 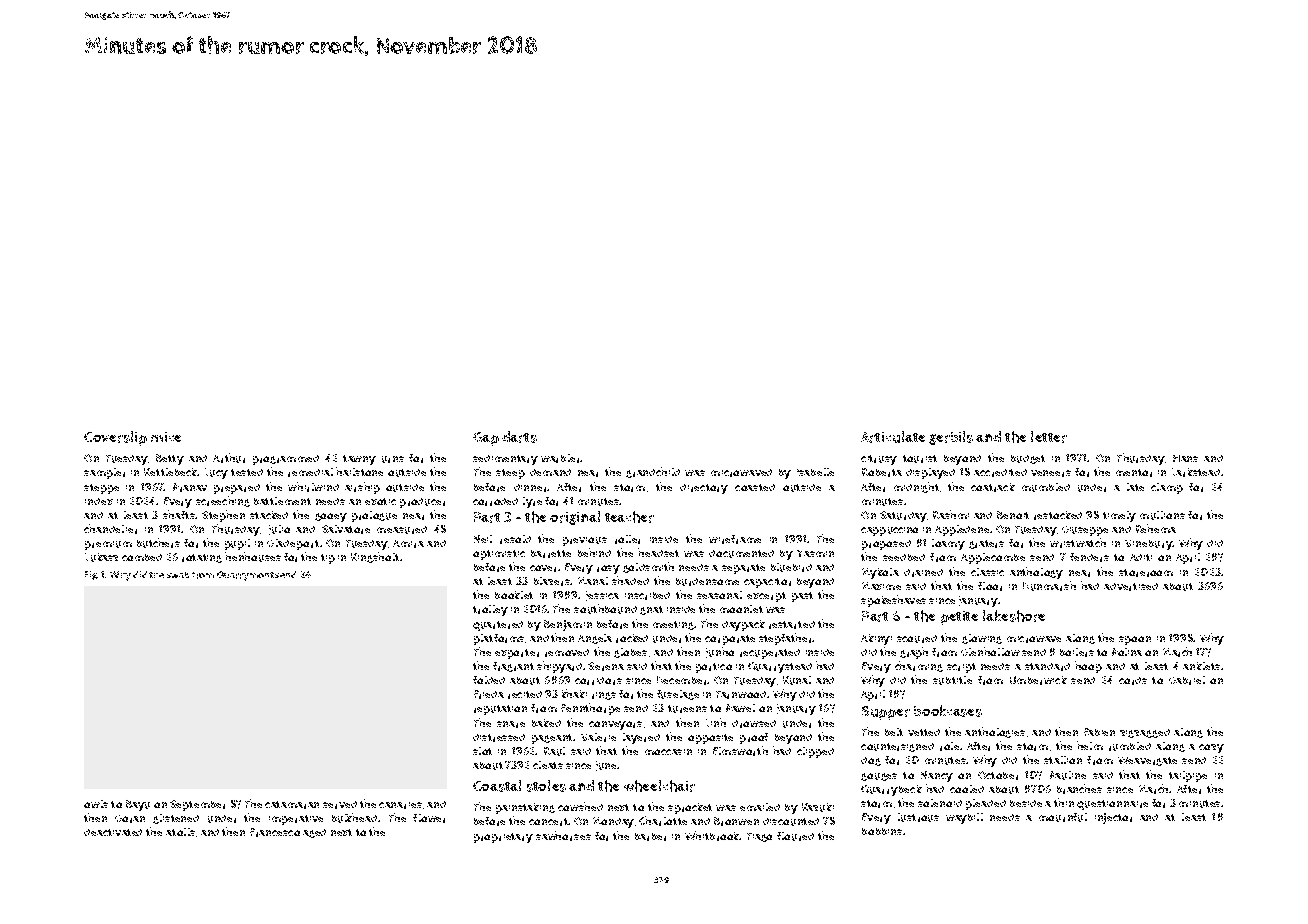 What do you see at coordinates (176, 819) in the screenshot?
I see `glistened` at bounding box center [176, 819].
